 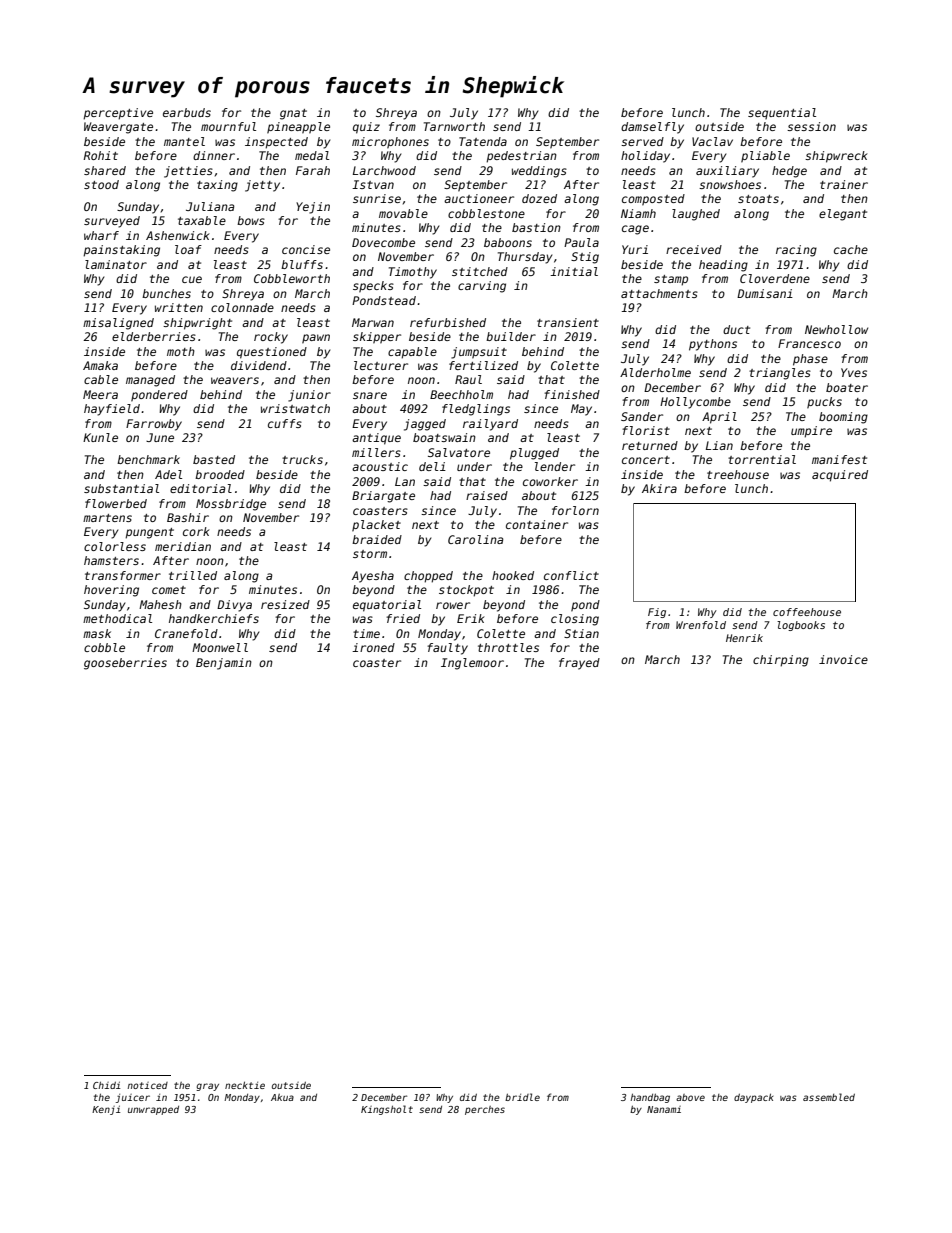 I want to click on jetty, so click(x=262, y=186).
